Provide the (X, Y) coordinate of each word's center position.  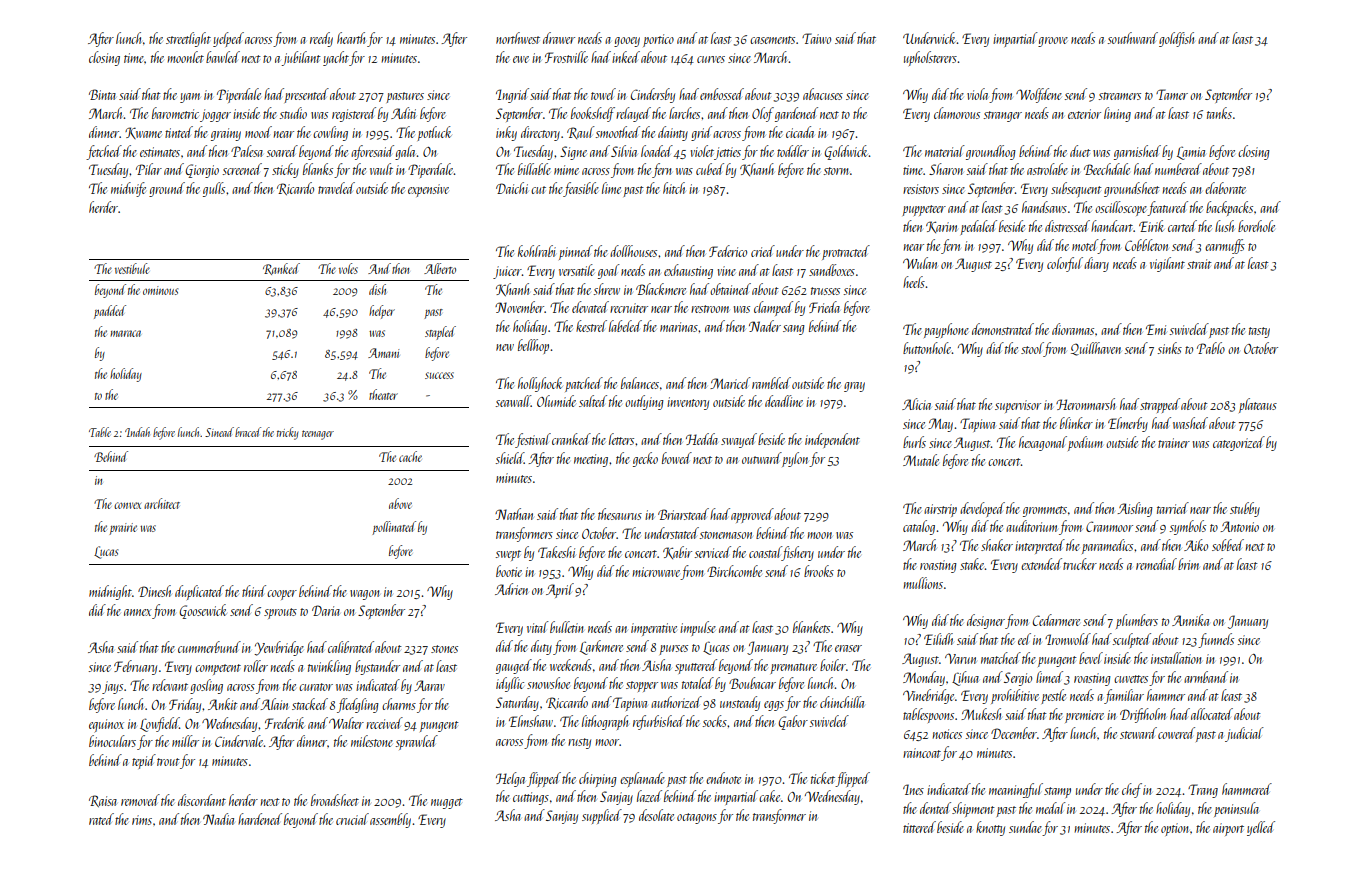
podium (1085, 443)
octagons (697, 818)
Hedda (702, 439)
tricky (287, 433)
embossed (722, 94)
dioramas (1073, 329)
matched (1001, 658)
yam (190, 98)
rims (142, 820)
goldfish (1176, 39)
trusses (825, 291)
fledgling (358, 705)
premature (793, 668)
